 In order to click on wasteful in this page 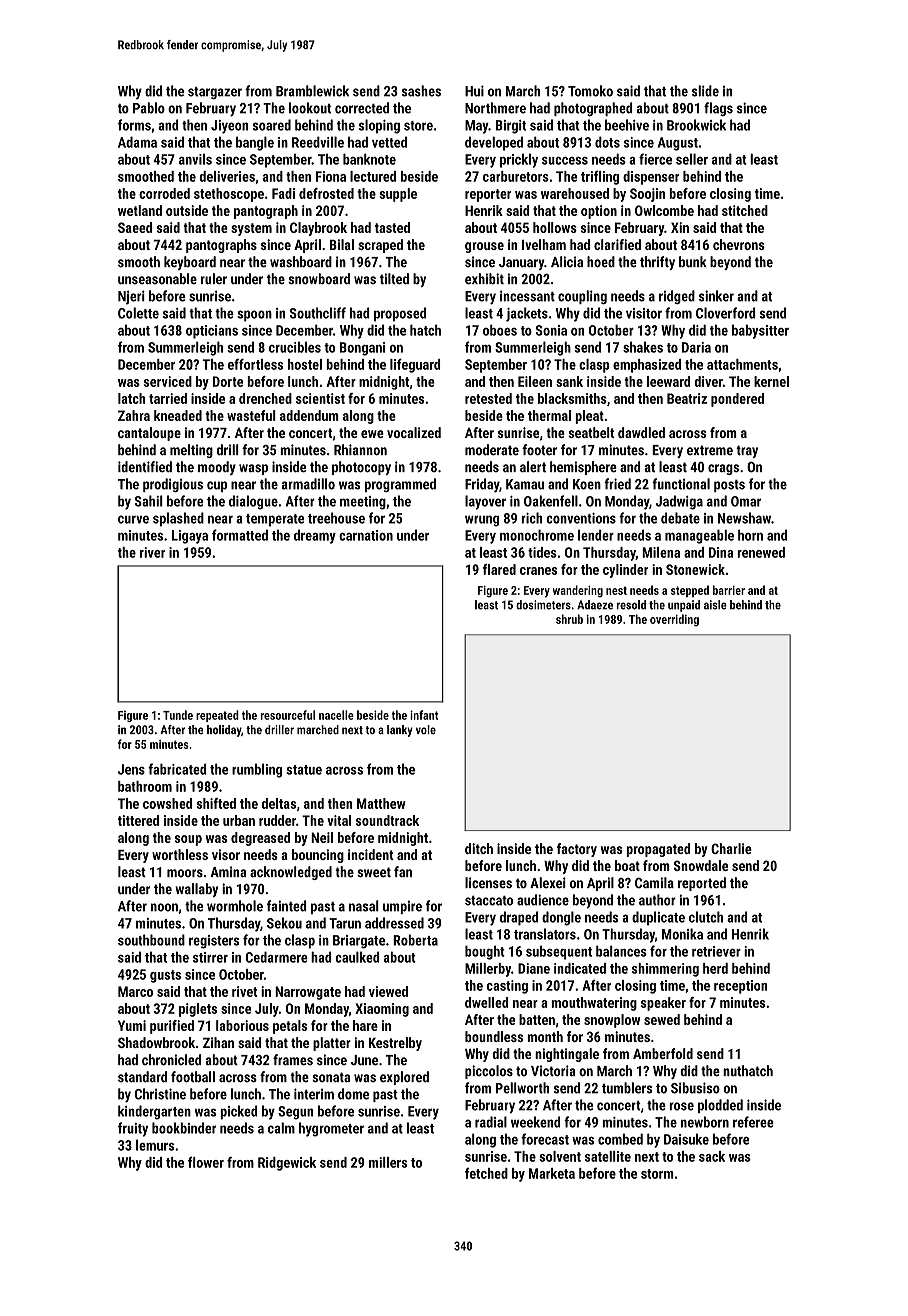, I will do `click(251, 415)`.
